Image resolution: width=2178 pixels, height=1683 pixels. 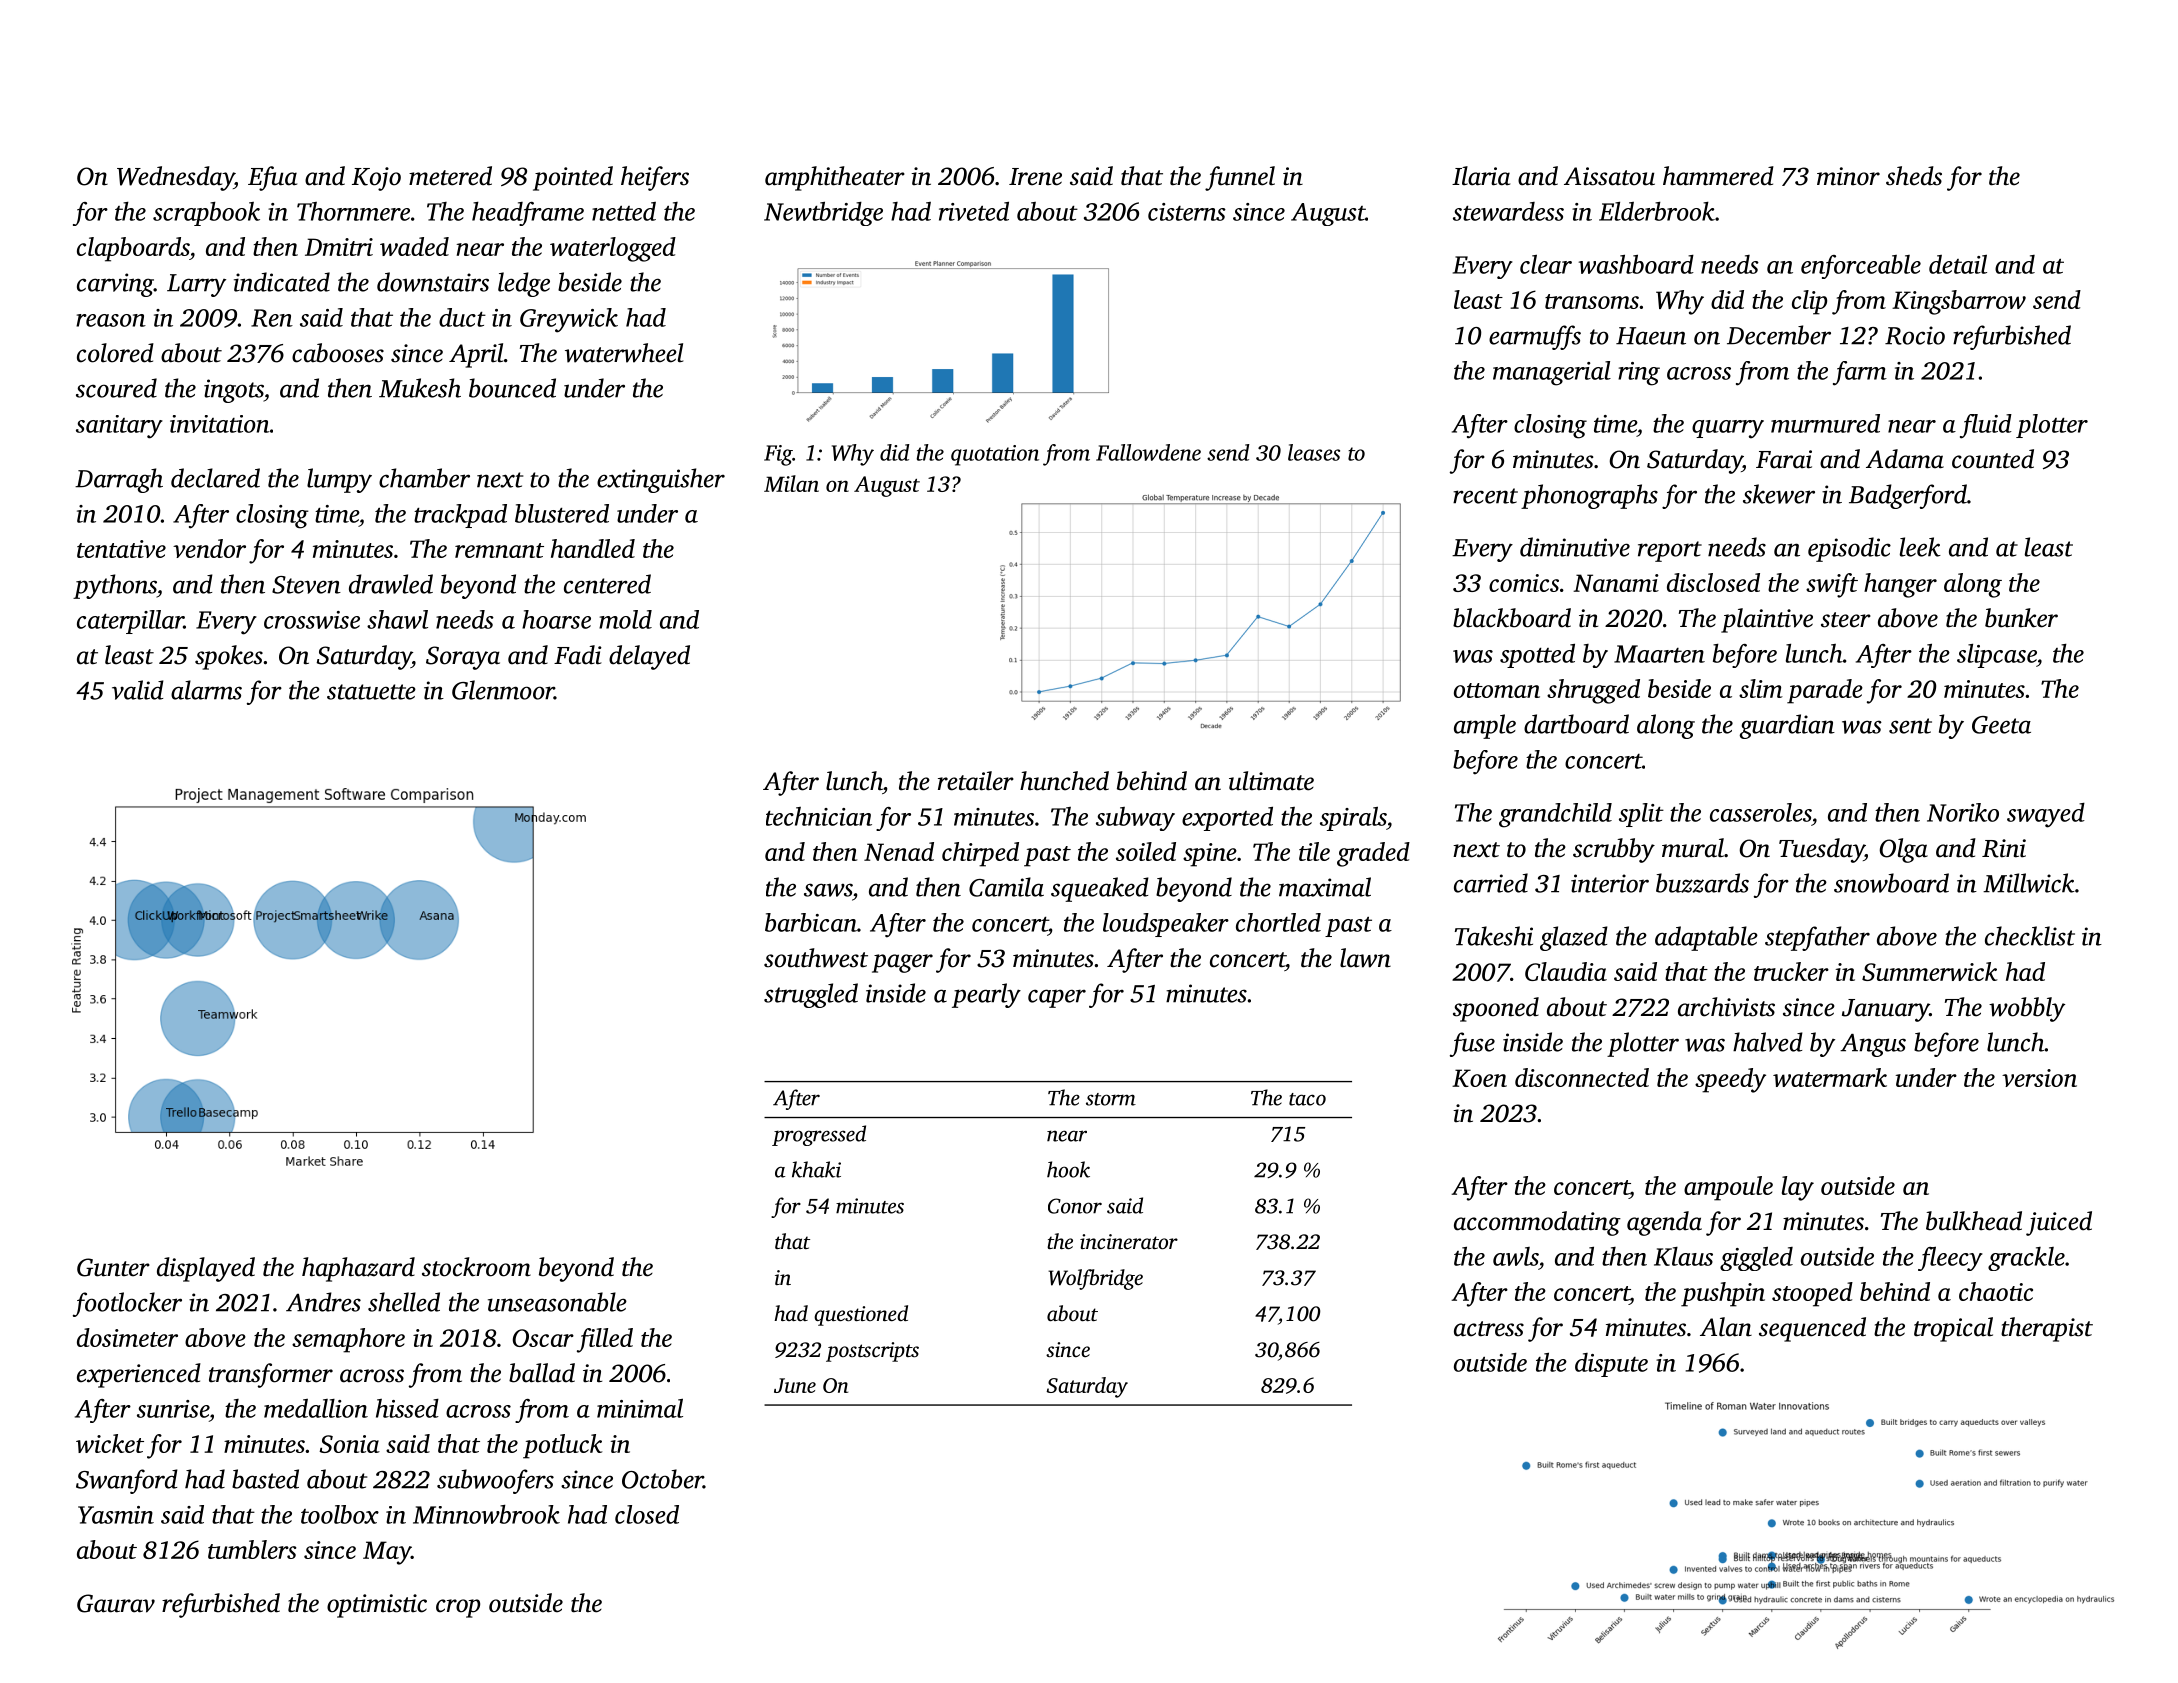 What do you see at coordinates (1651, 336) in the screenshot?
I see `Haeun` at bounding box center [1651, 336].
